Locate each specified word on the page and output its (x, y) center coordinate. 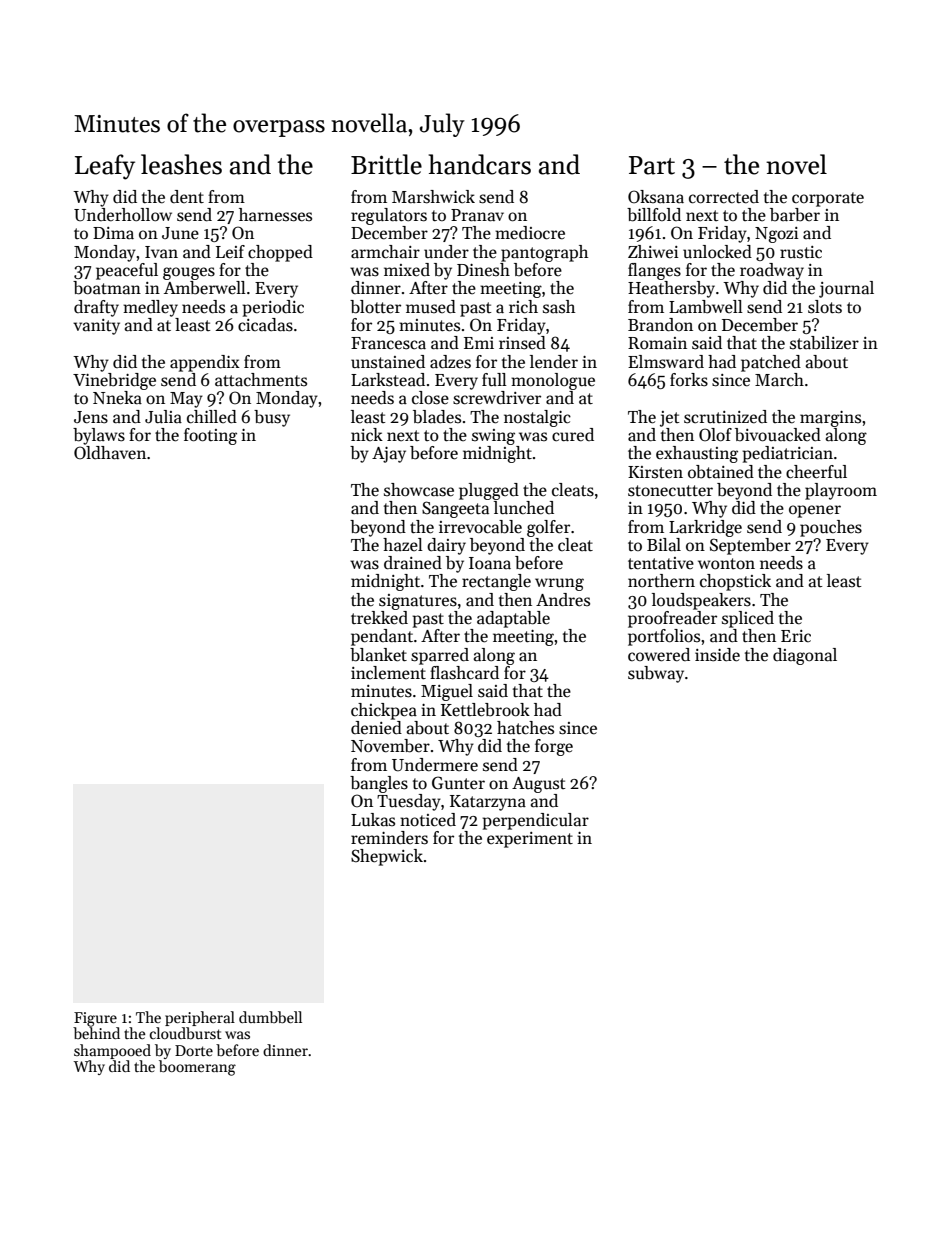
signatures (418, 602)
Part (652, 165)
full (494, 379)
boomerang (197, 1068)
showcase (419, 490)
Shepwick (387, 857)
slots (825, 307)
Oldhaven (110, 453)
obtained (721, 472)
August (538, 785)
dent (187, 197)
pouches (831, 528)
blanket (378, 655)
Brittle (386, 164)
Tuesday (409, 802)
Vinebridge (114, 381)
